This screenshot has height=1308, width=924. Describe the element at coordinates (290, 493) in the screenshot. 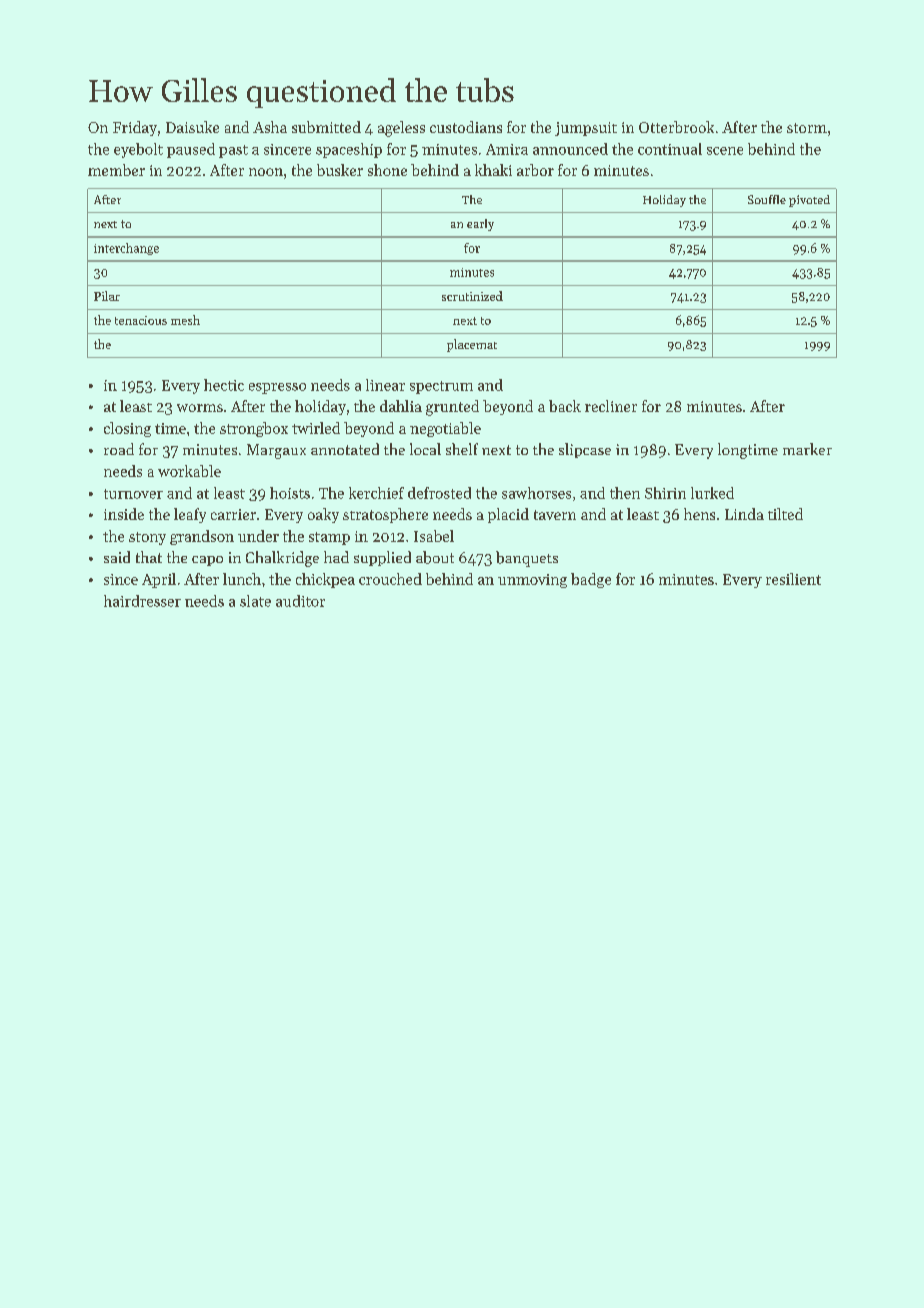

I see `hoists` at that location.
